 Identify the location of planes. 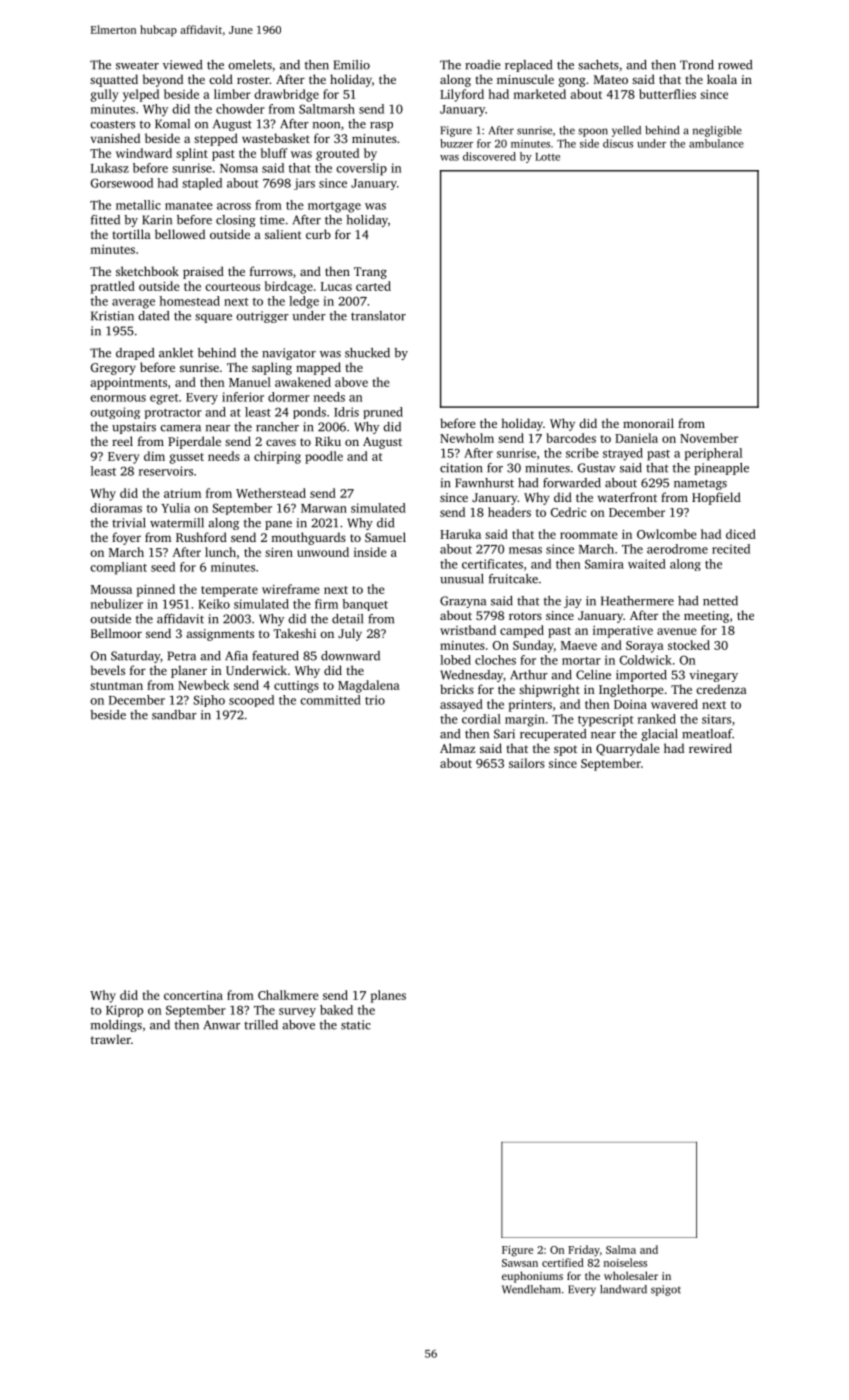
(388, 996).
